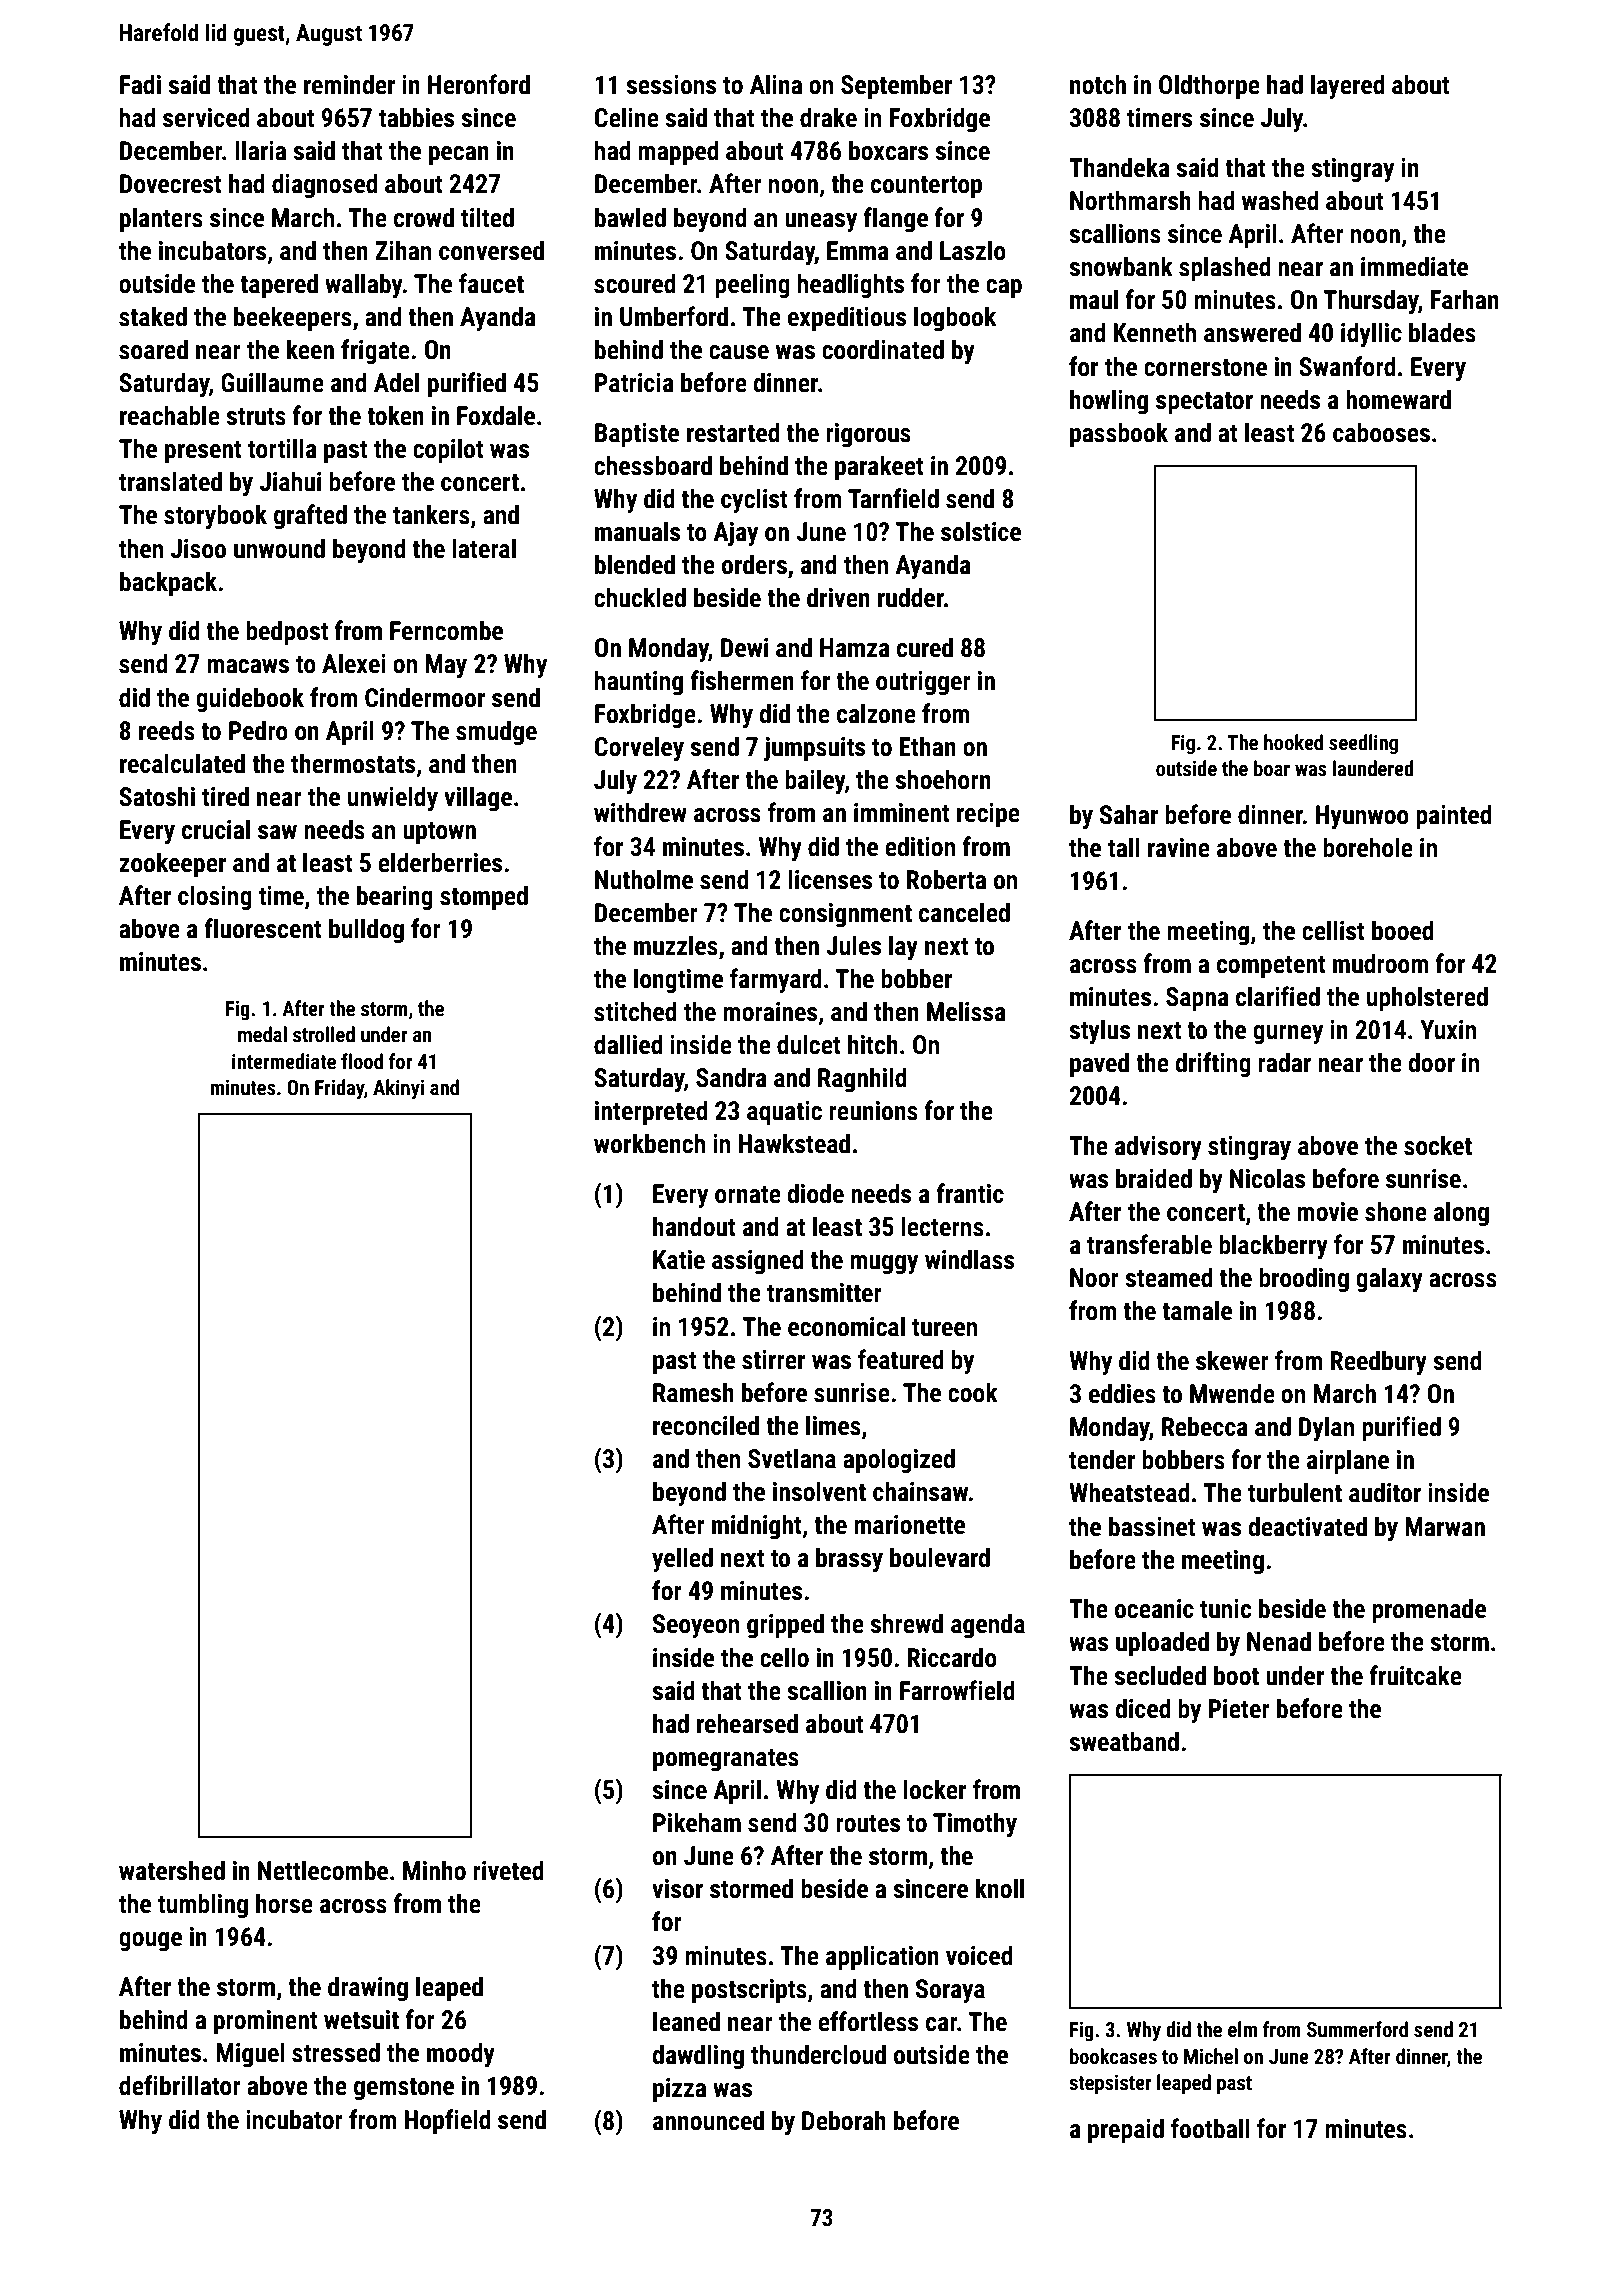  I want to click on knoll, so click(1000, 1888).
